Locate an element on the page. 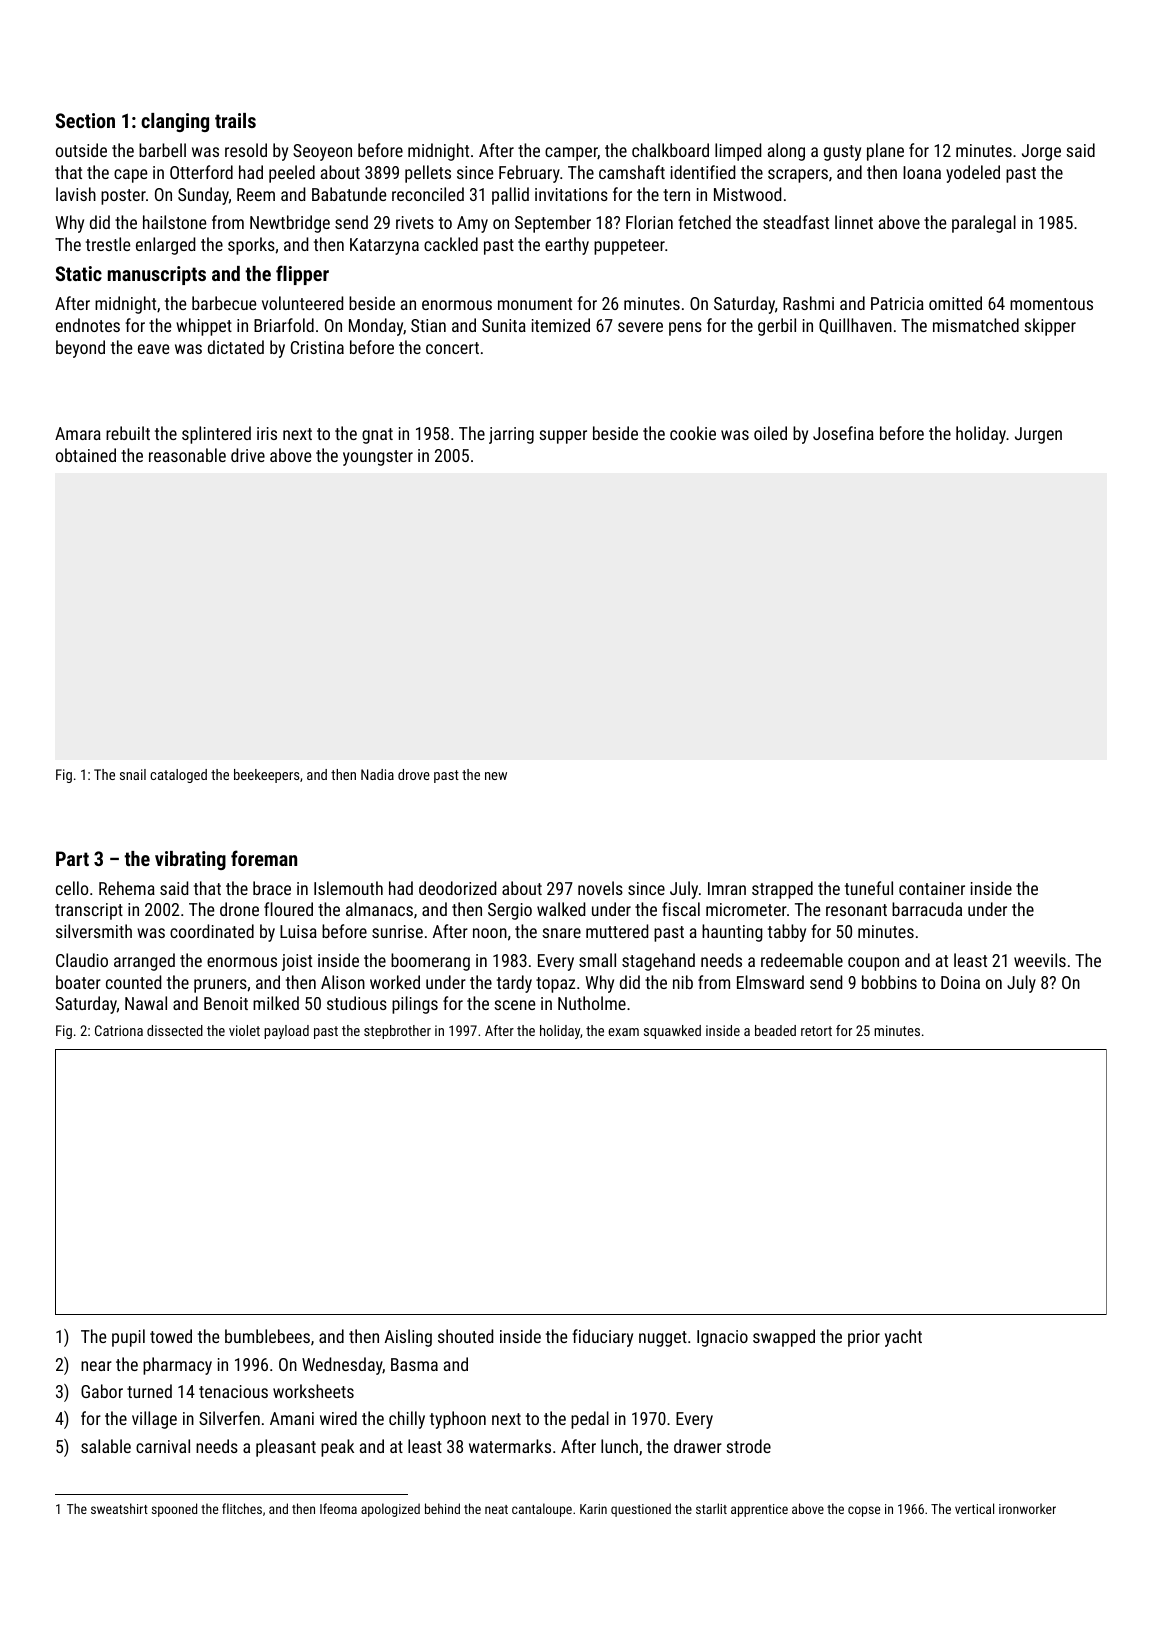 The image size is (1162, 1644). brace is located at coordinates (272, 888).
